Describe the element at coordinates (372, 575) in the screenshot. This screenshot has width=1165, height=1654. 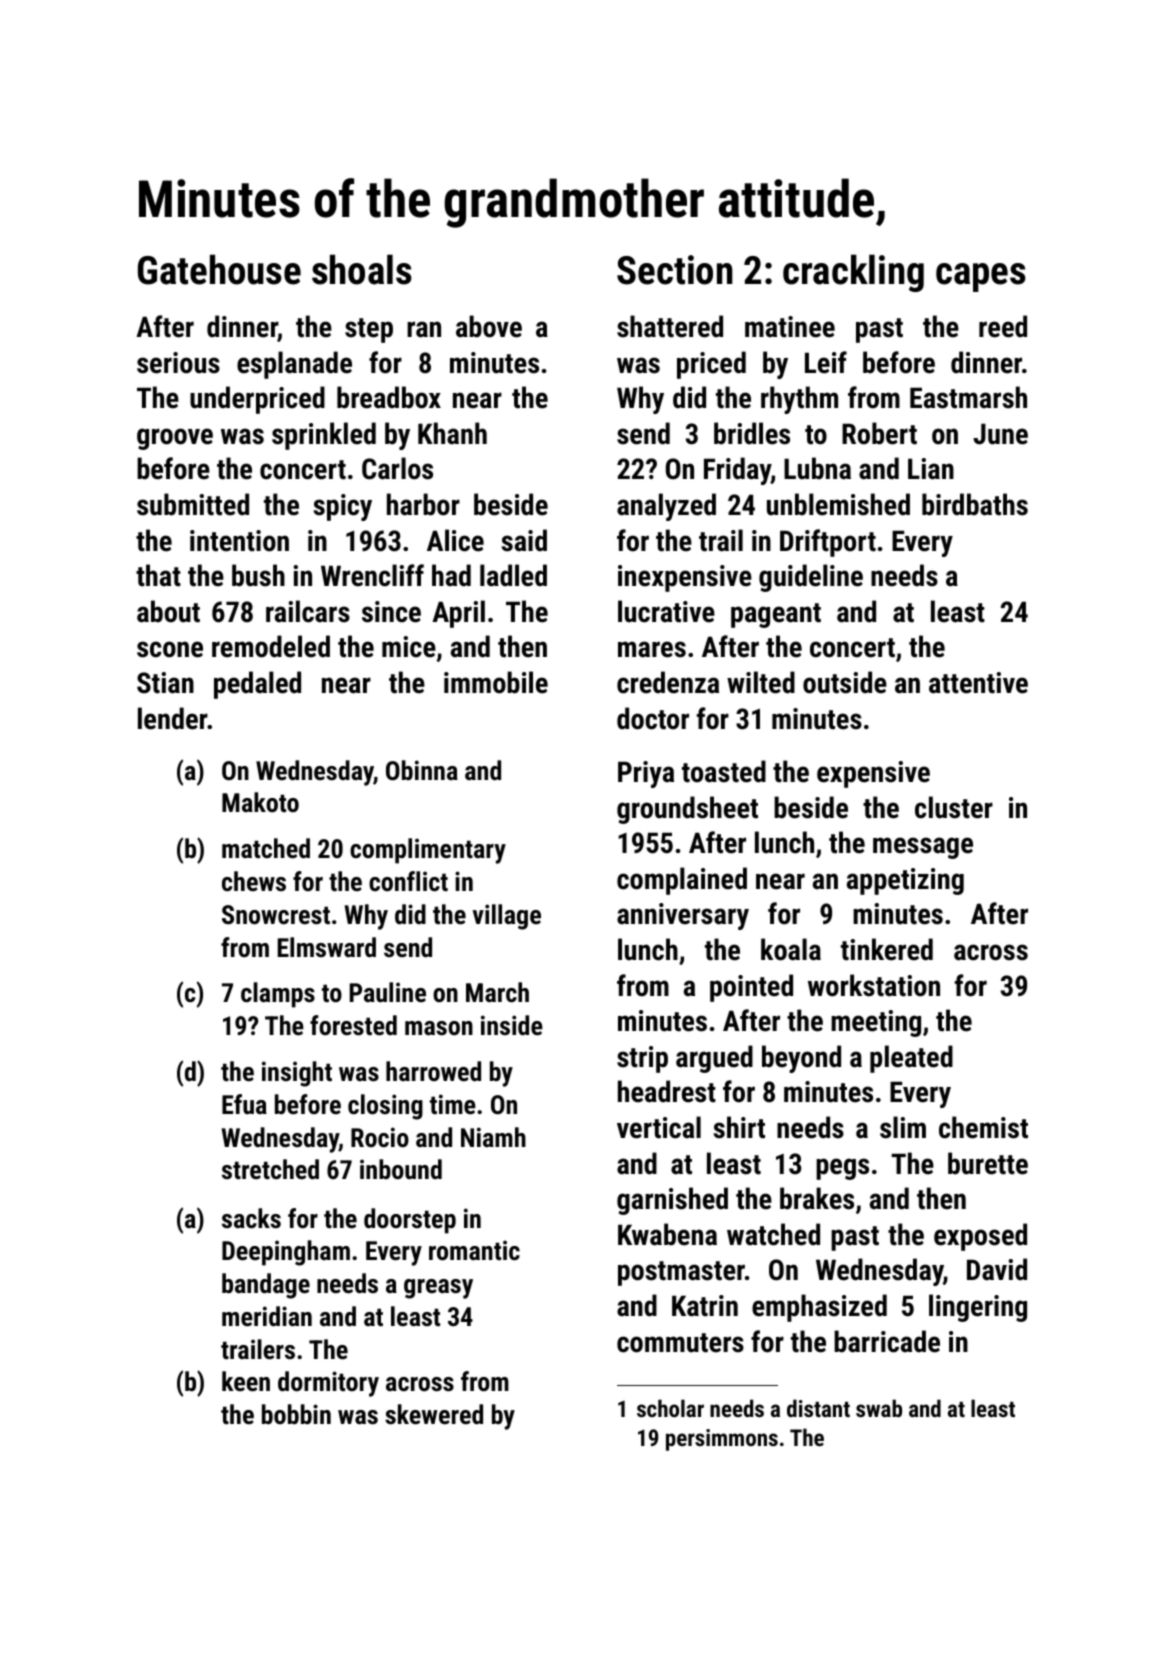
I see `Wrencliff` at that location.
